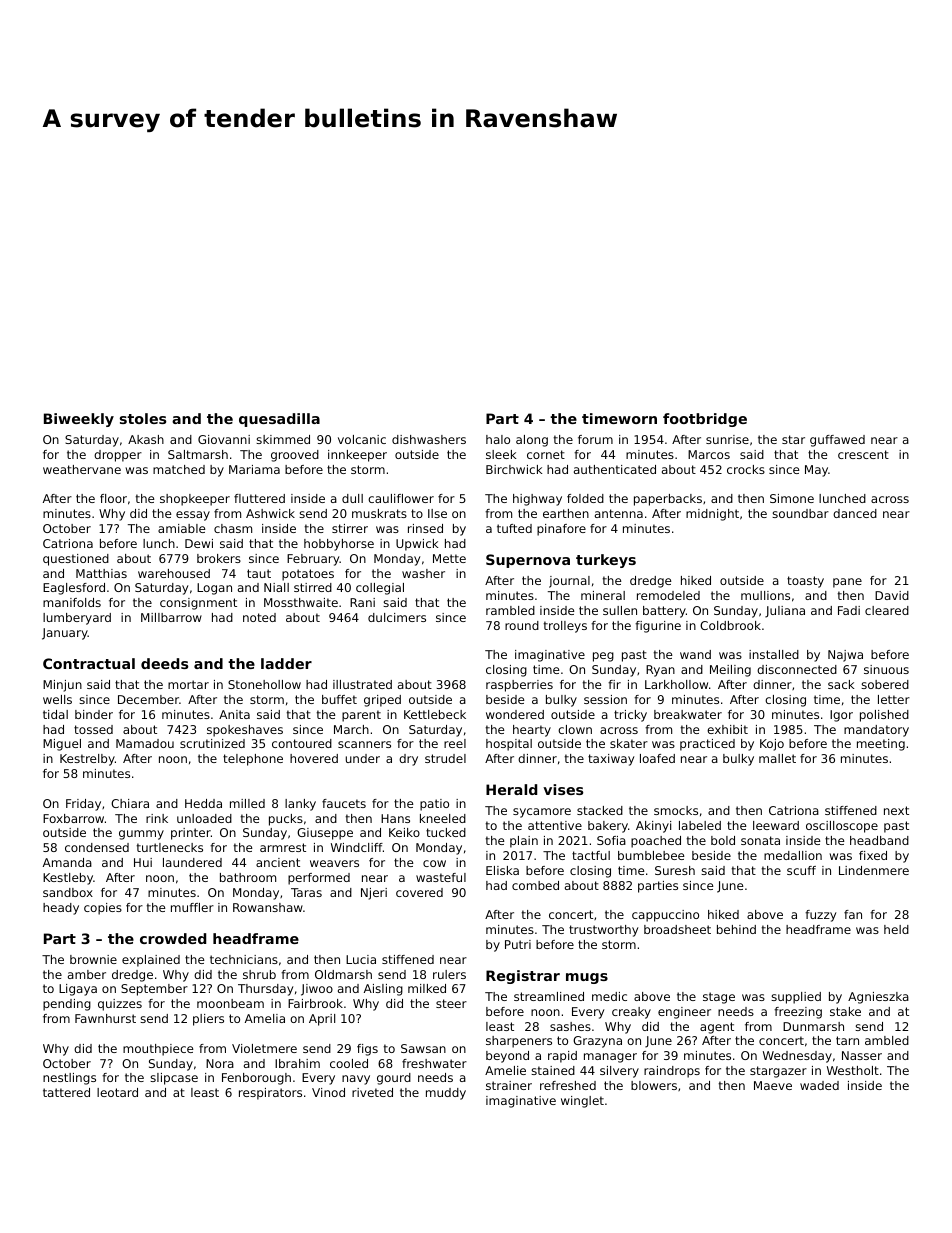  What do you see at coordinates (105, 1018) in the screenshot?
I see `Fawnhurst` at bounding box center [105, 1018].
